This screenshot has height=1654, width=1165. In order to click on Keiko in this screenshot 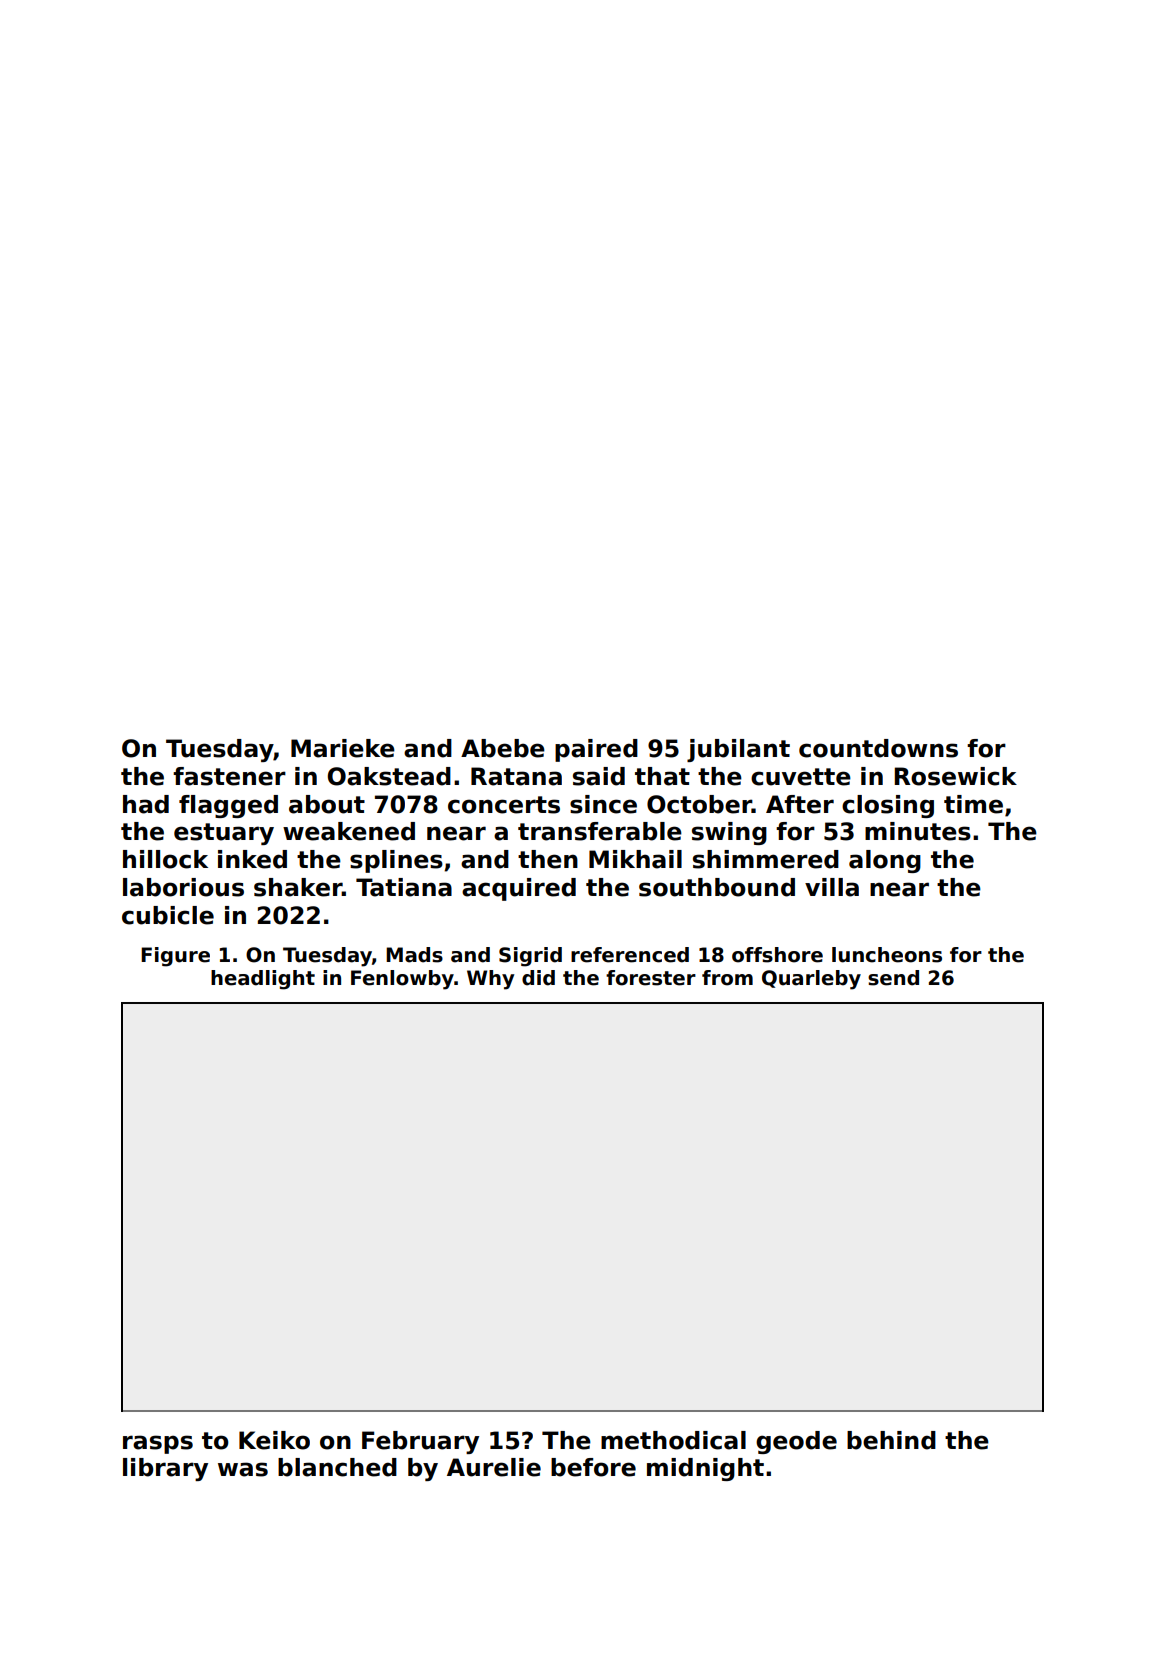, I will do `click(274, 1440)`.
